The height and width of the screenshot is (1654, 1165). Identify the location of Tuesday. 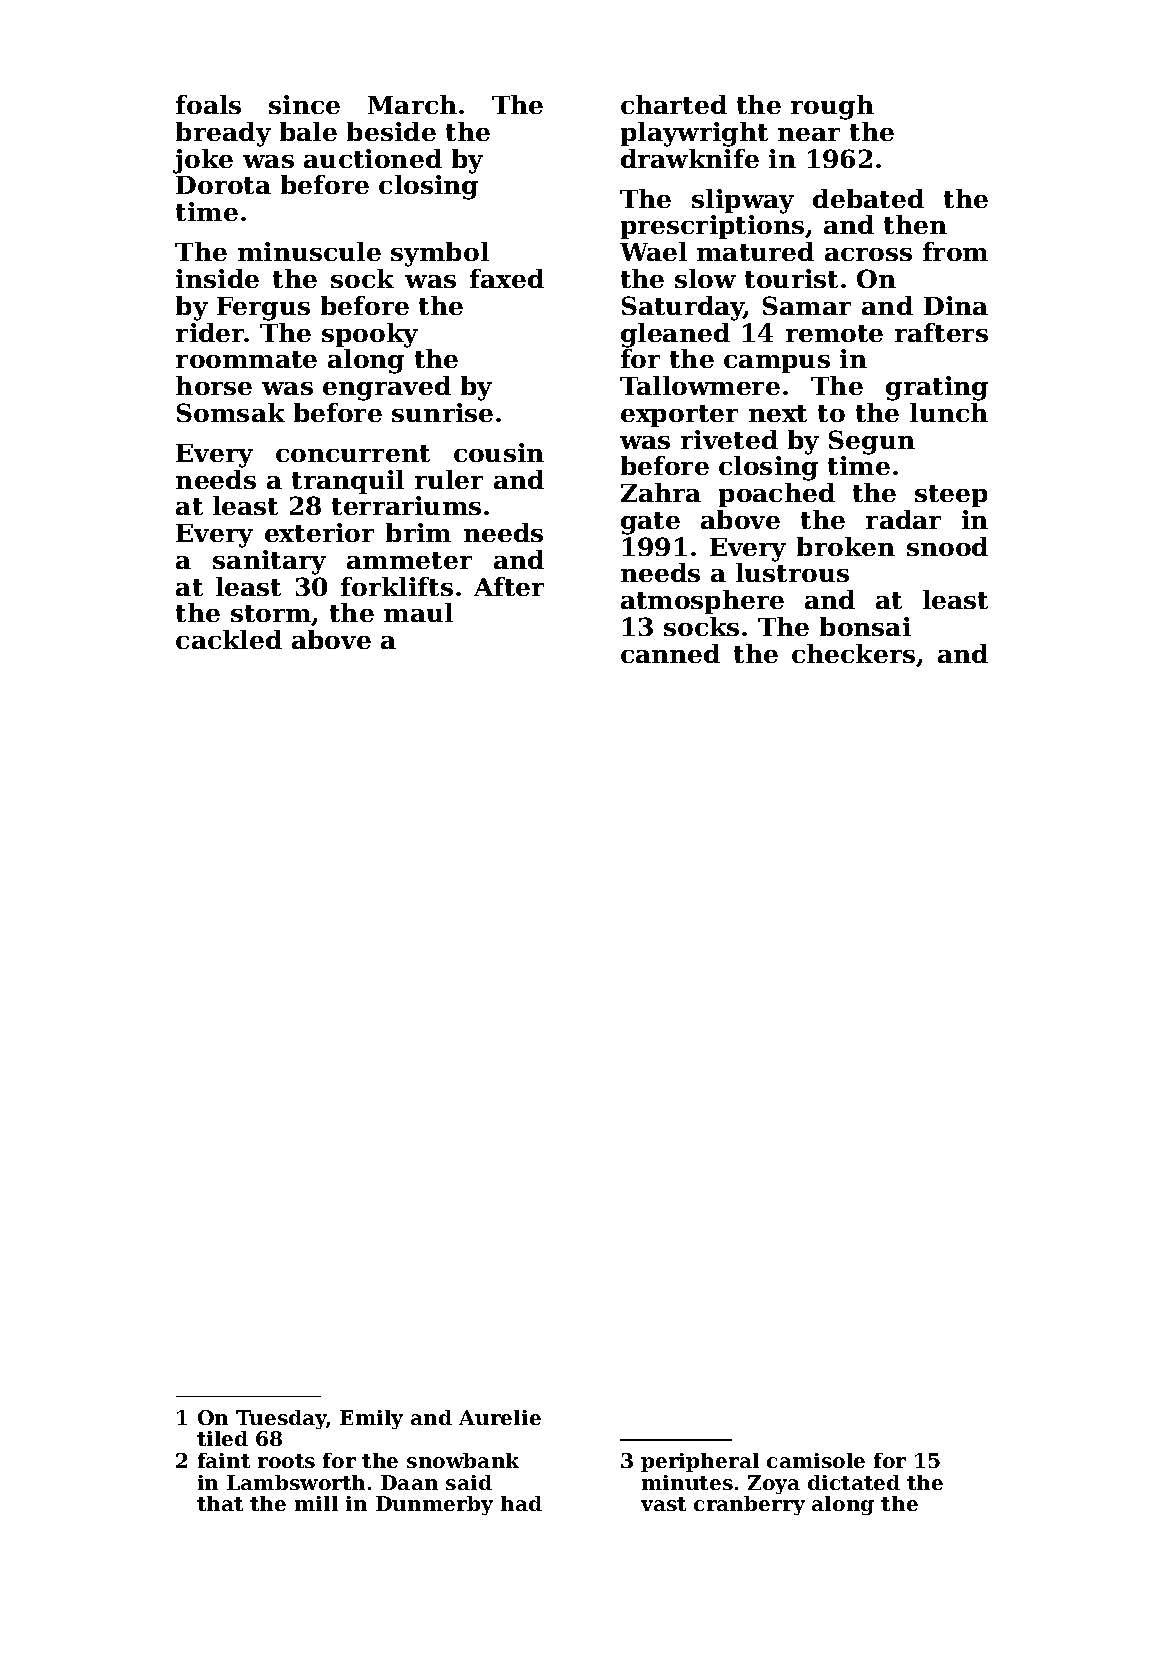
(281, 1419).
